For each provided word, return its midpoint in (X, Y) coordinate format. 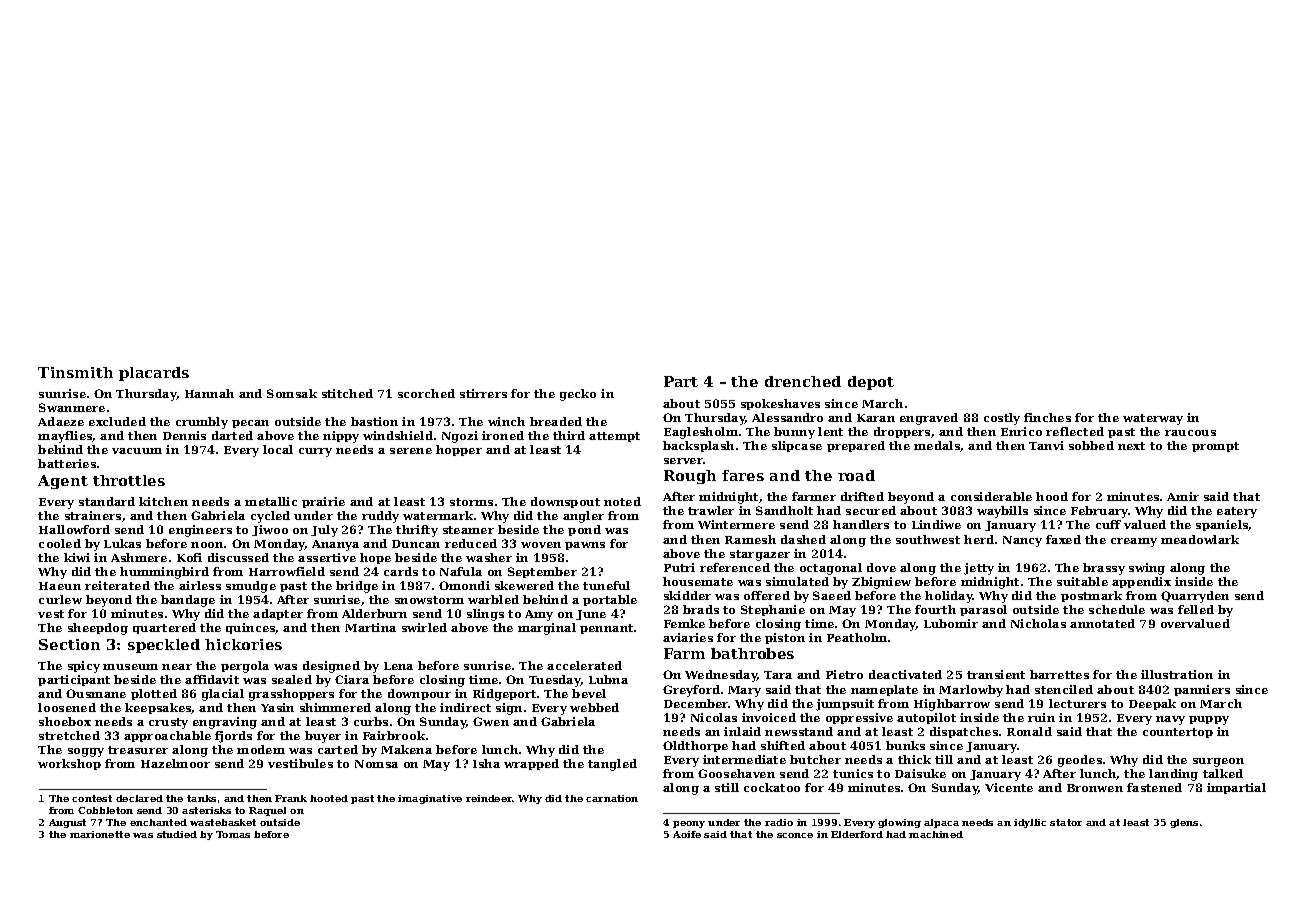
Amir (1183, 496)
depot (871, 383)
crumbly (202, 423)
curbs (371, 721)
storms (471, 502)
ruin (1041, 717)
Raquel (267, 811)
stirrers (483, 393)
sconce (795, 835)
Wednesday (721, 676)
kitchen (163, 501)
